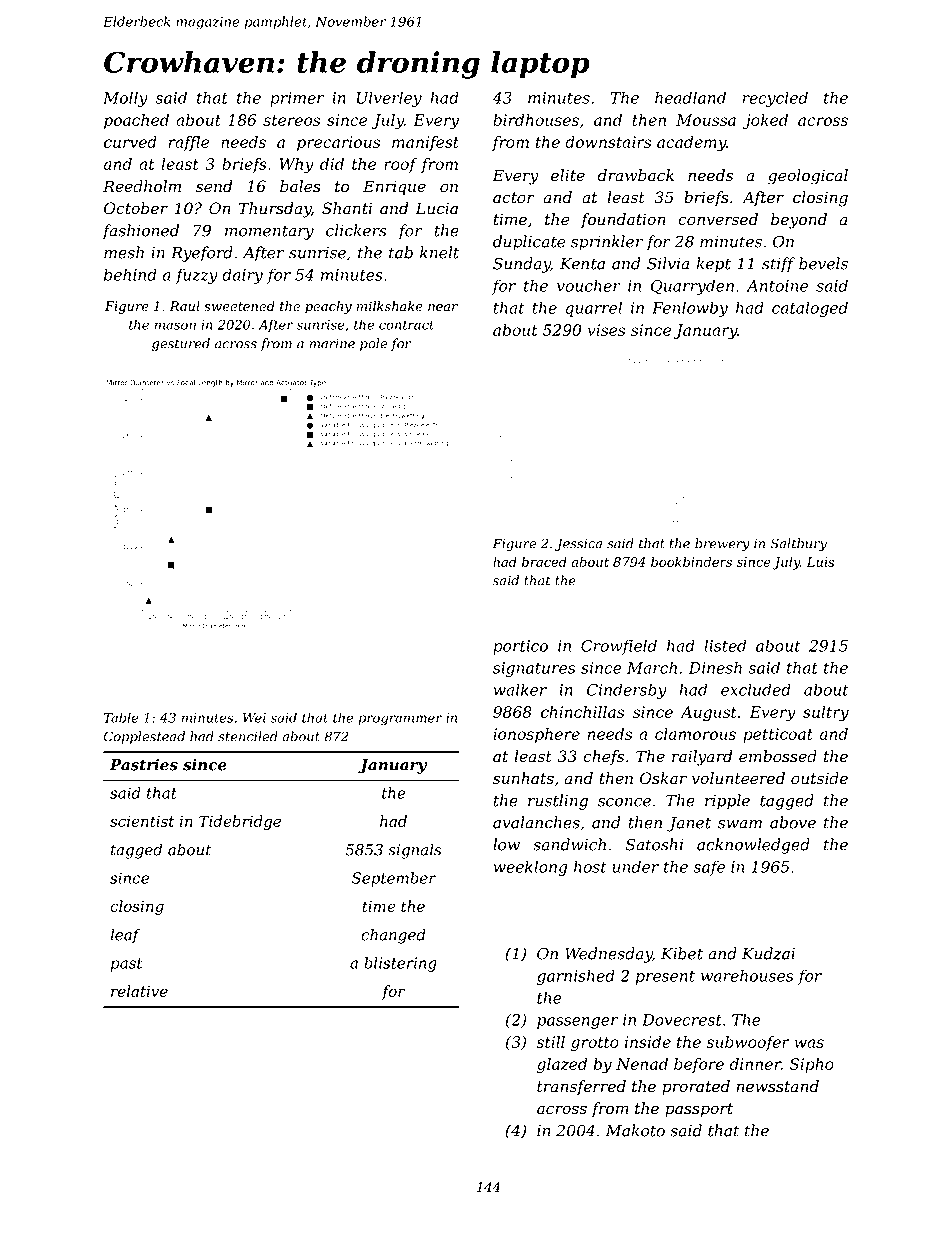 The height and width of the page is (1233, 952). I want to click on changed, so click(393, 936).
